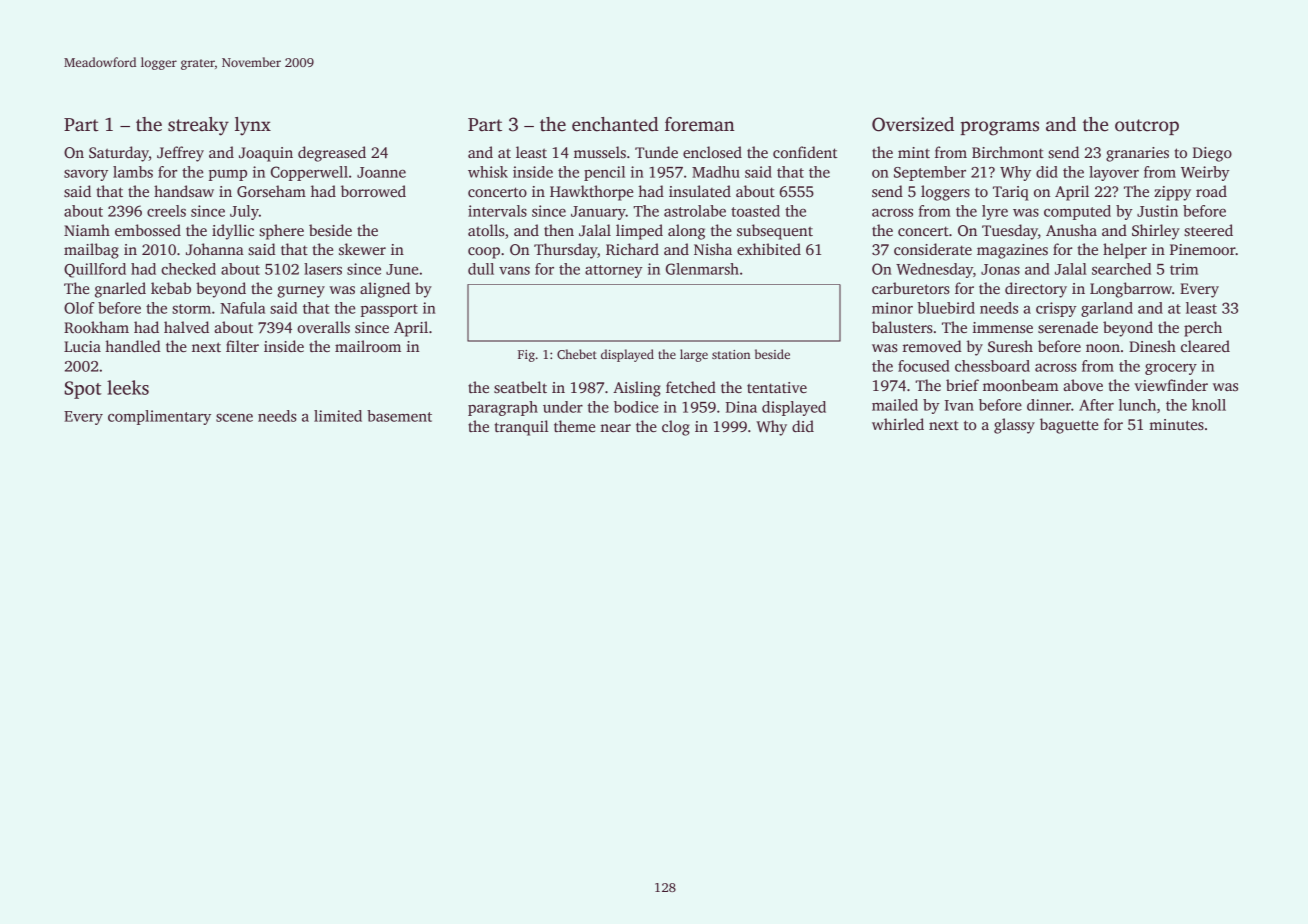 The height and width of the screenshot is (924, 1308). I want to click on along, so click(686, 232).
